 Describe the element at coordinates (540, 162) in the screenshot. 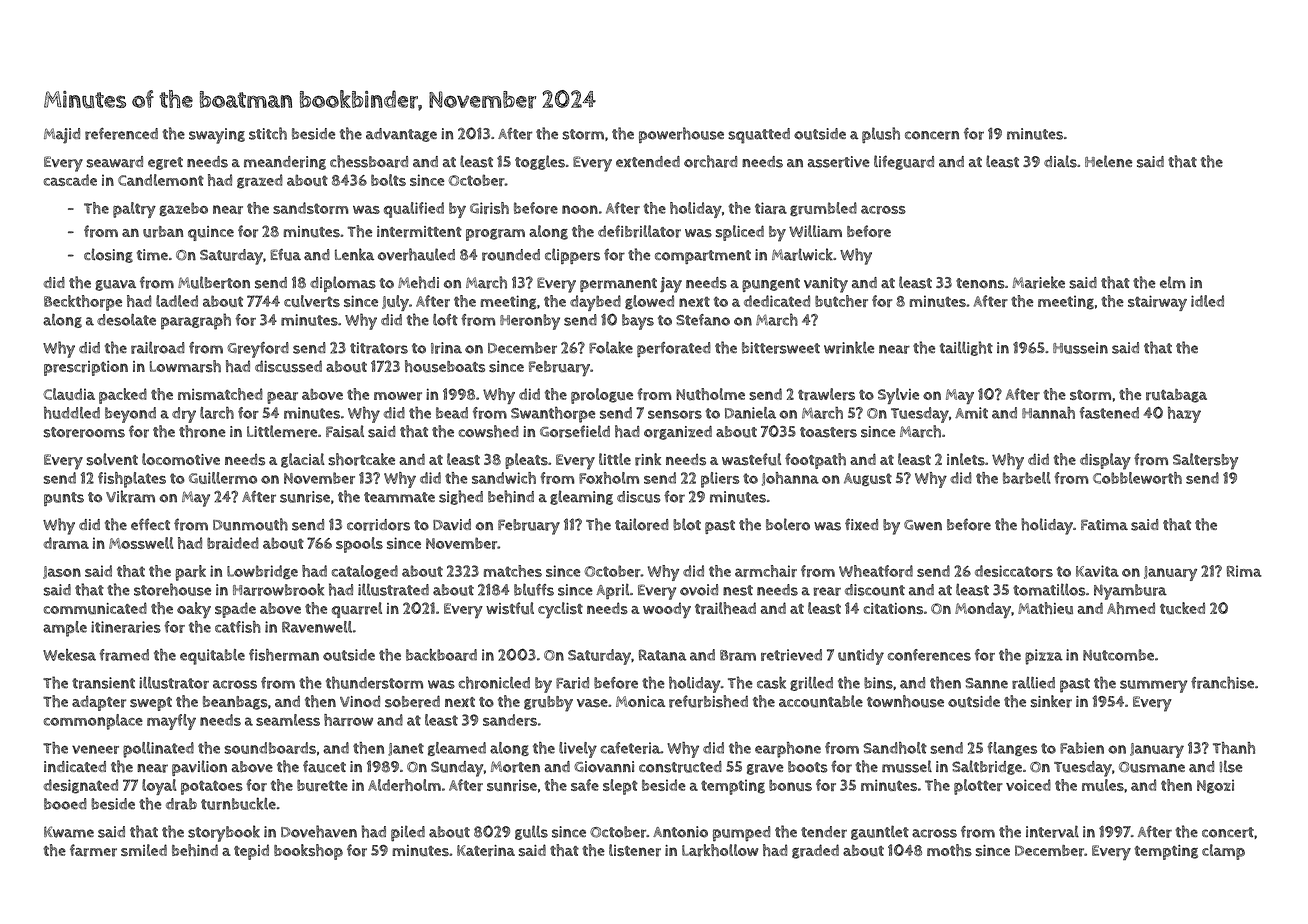

I see `toggles` at that location.
